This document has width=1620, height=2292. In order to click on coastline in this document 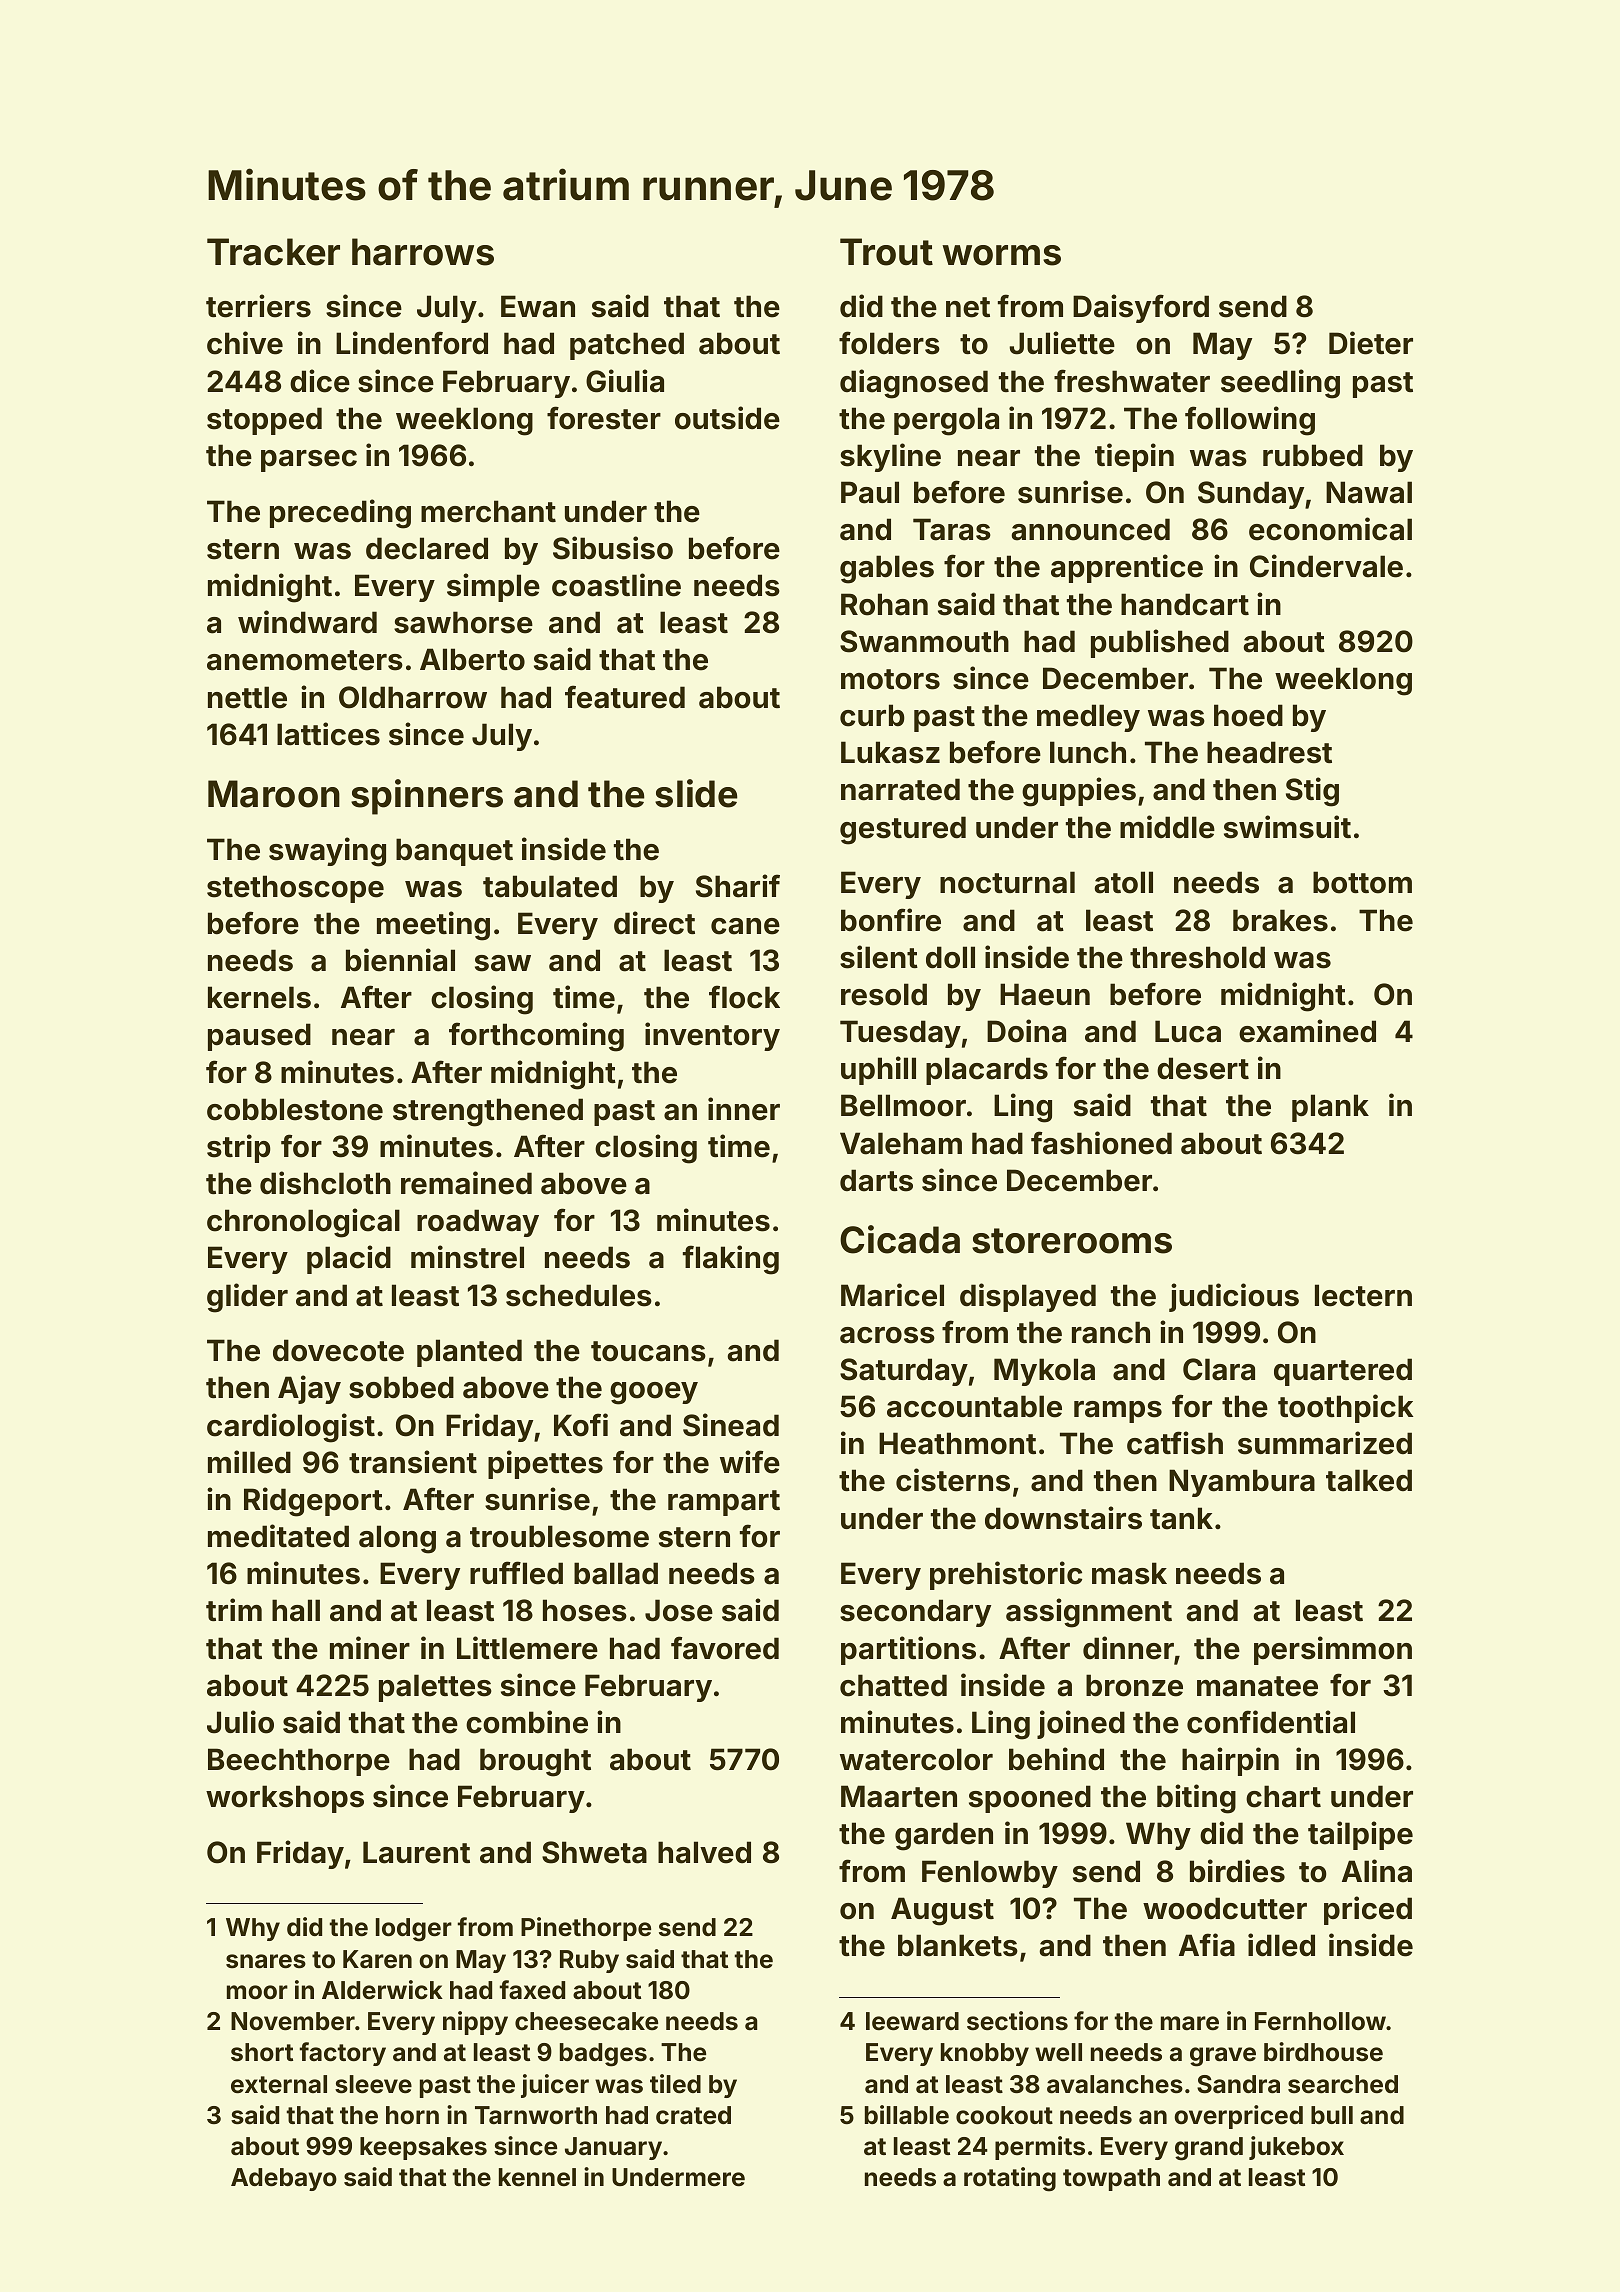, I will do `click(616, 585)`.
